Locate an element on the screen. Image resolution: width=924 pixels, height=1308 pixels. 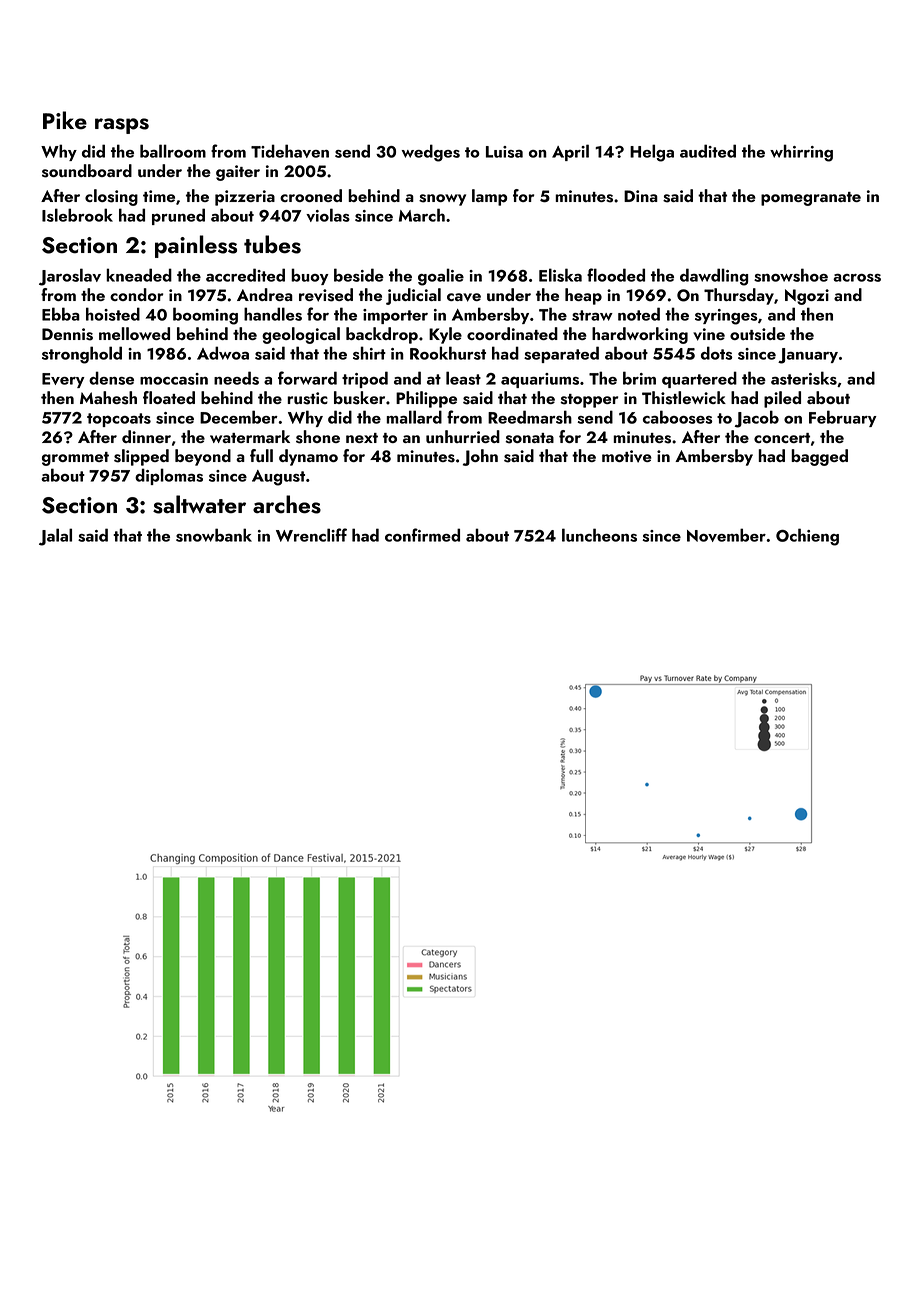
audited is located at coordinates (708, 151).
